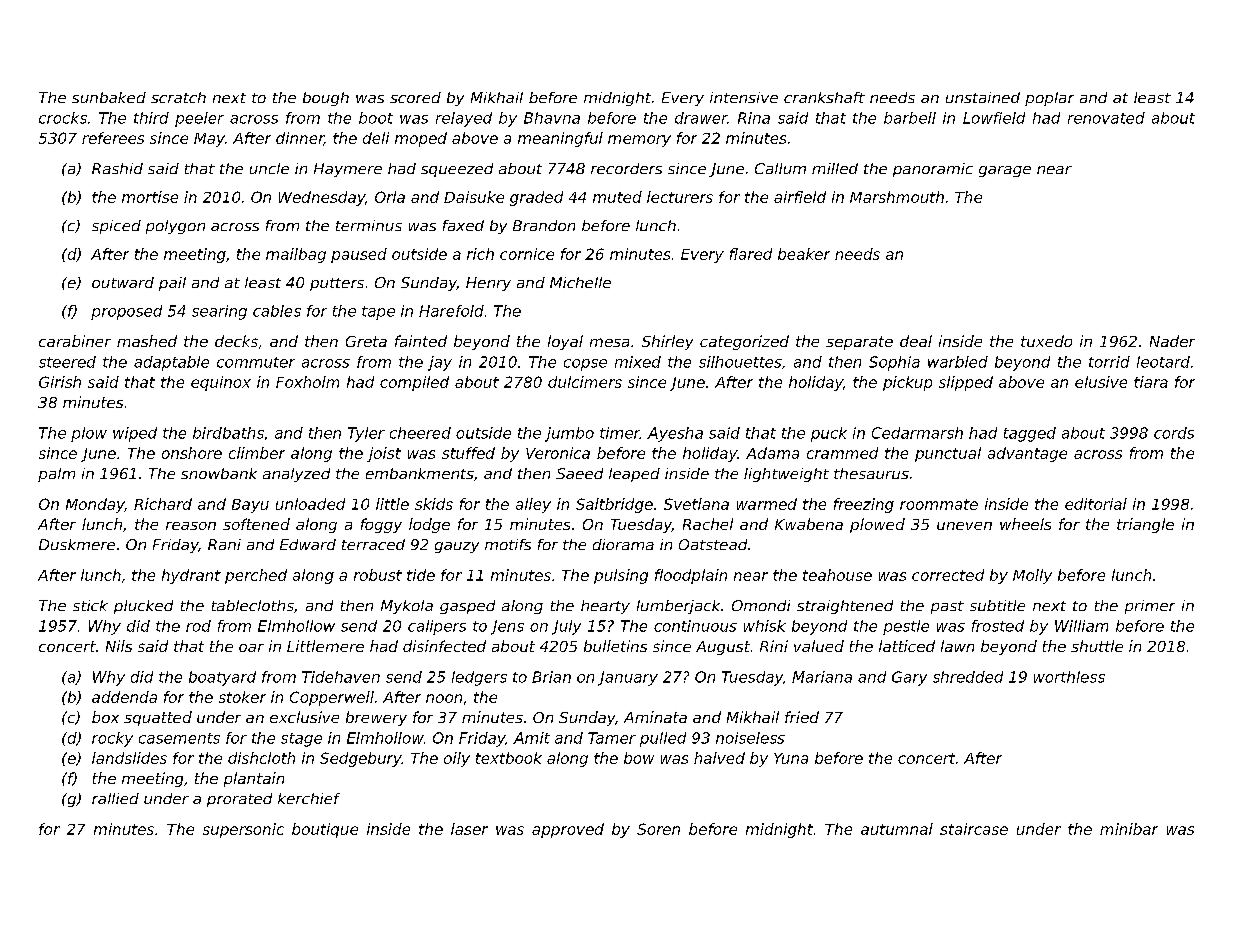 The width and height of the screenshot is (1233, 952). Describe the element at coordinates (1106, 118) in the screenshot. I see `renovated` at that location.
